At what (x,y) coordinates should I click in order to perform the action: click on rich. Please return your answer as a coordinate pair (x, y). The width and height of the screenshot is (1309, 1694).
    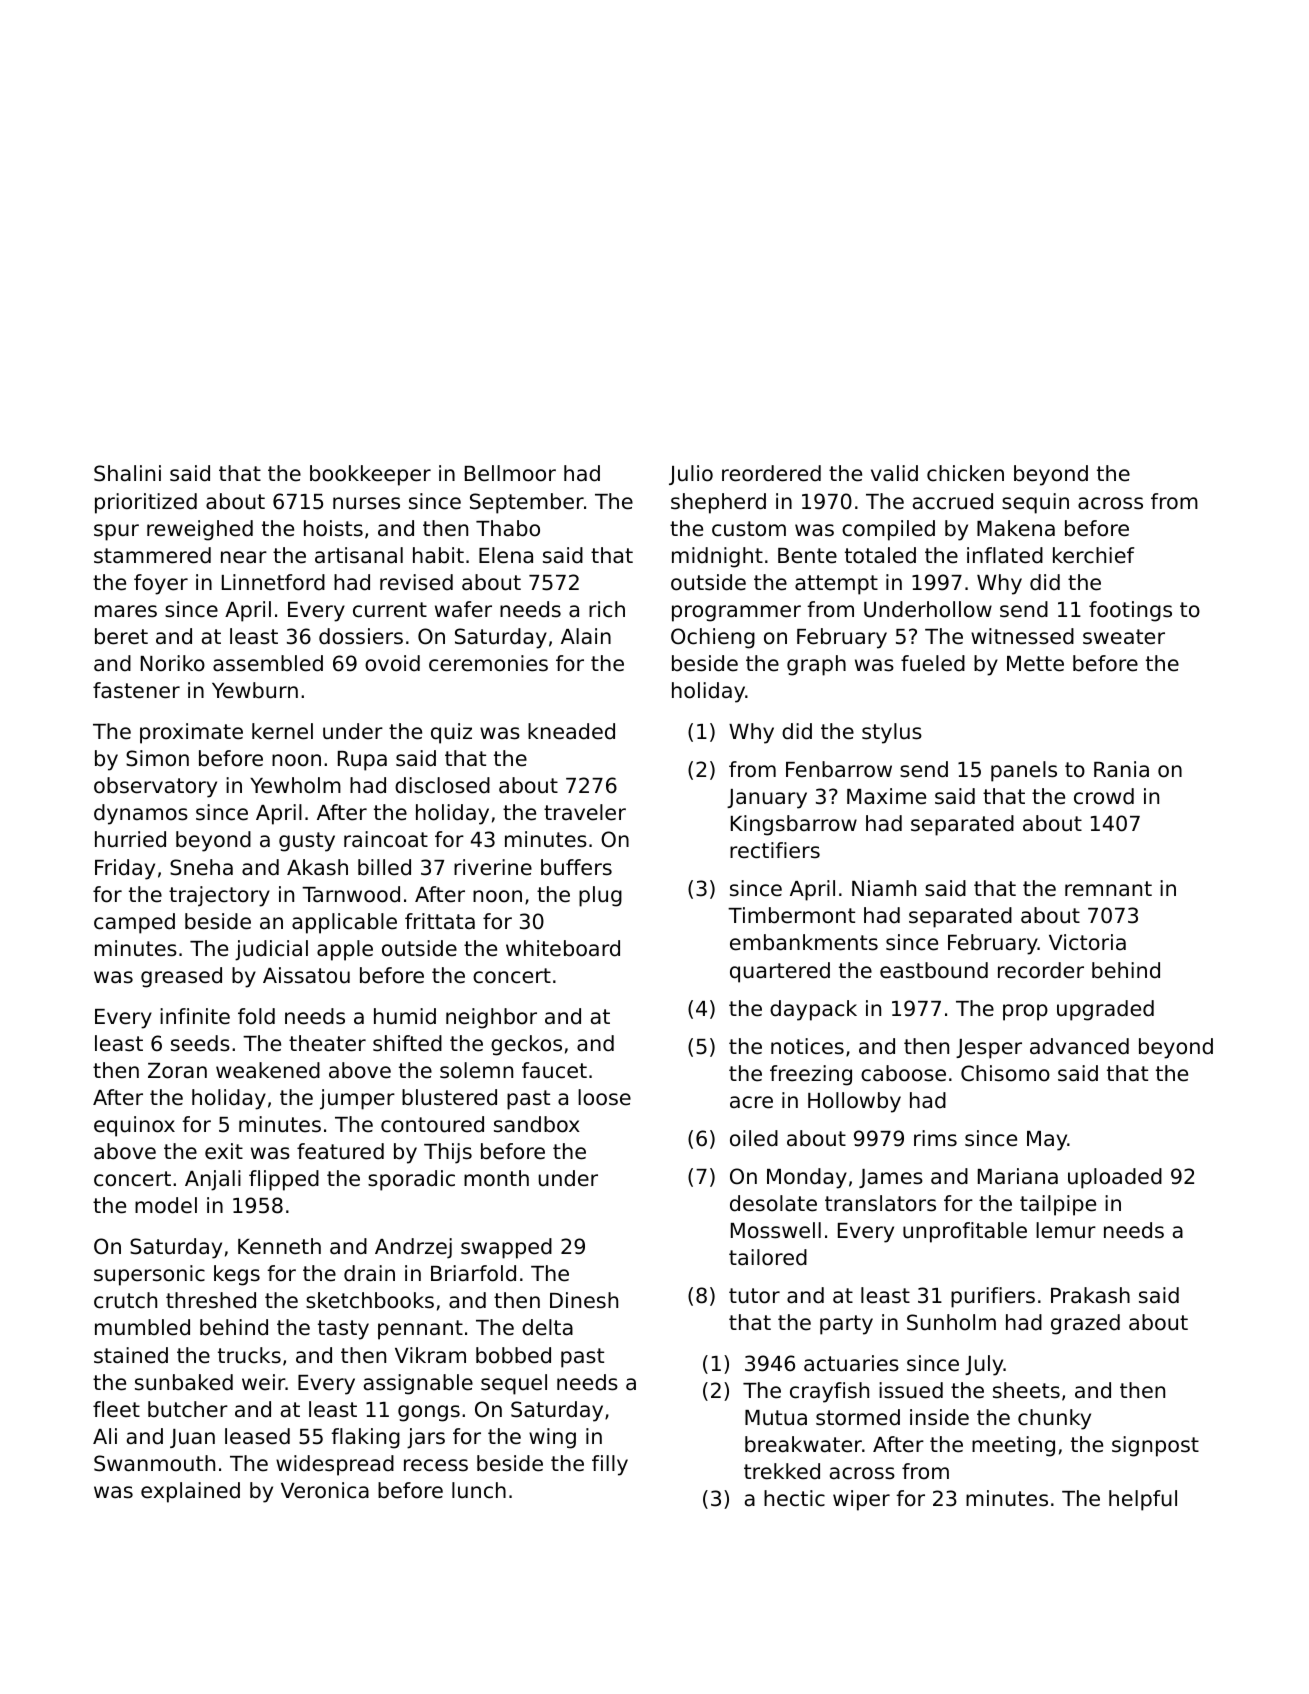
    Looking at the image, I should click on (607, 609).
